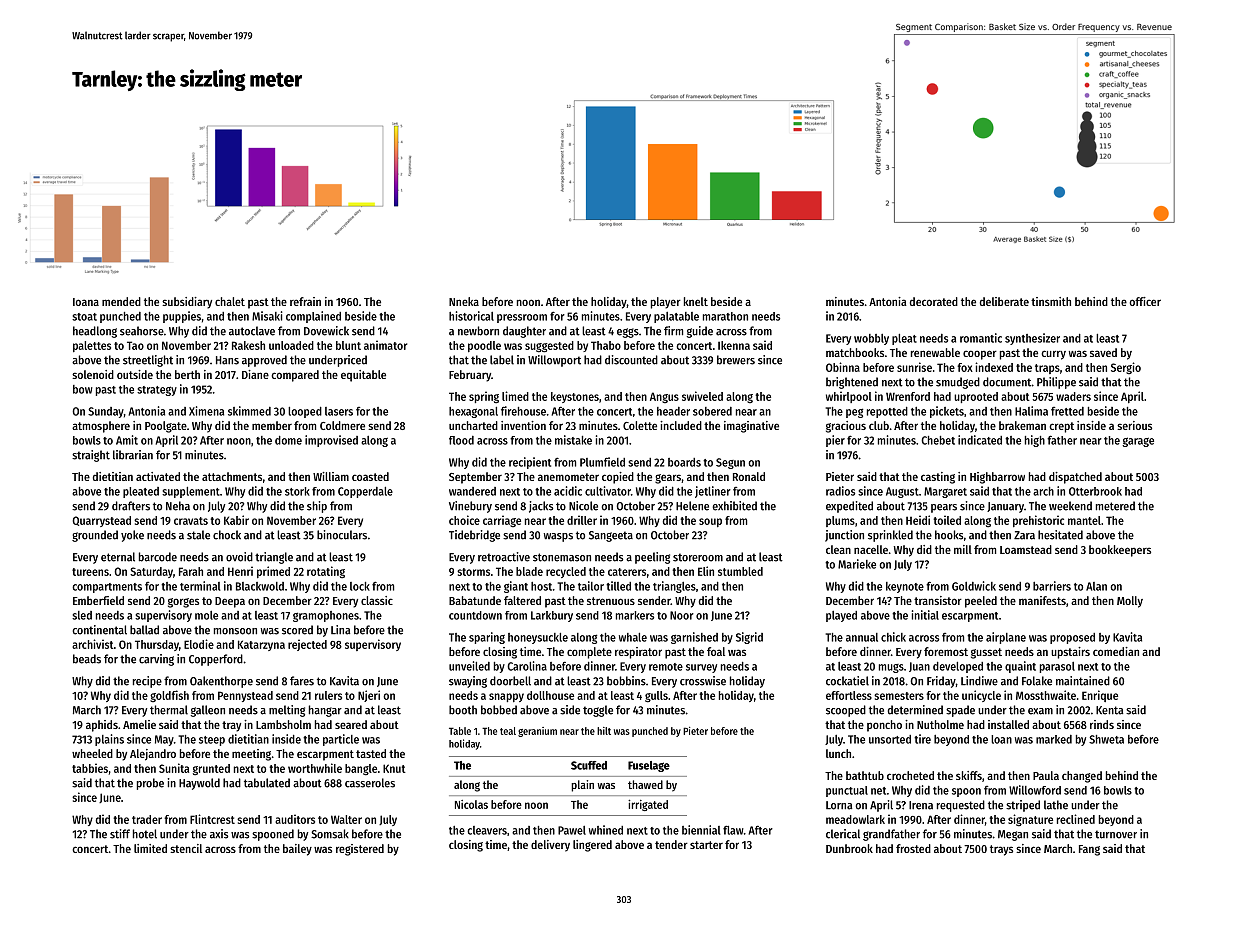 This image has height=952, width=1233. What do you see at coordinates (147, 682) in the image?
I see `recipe` at bounding box center [147, 682].
